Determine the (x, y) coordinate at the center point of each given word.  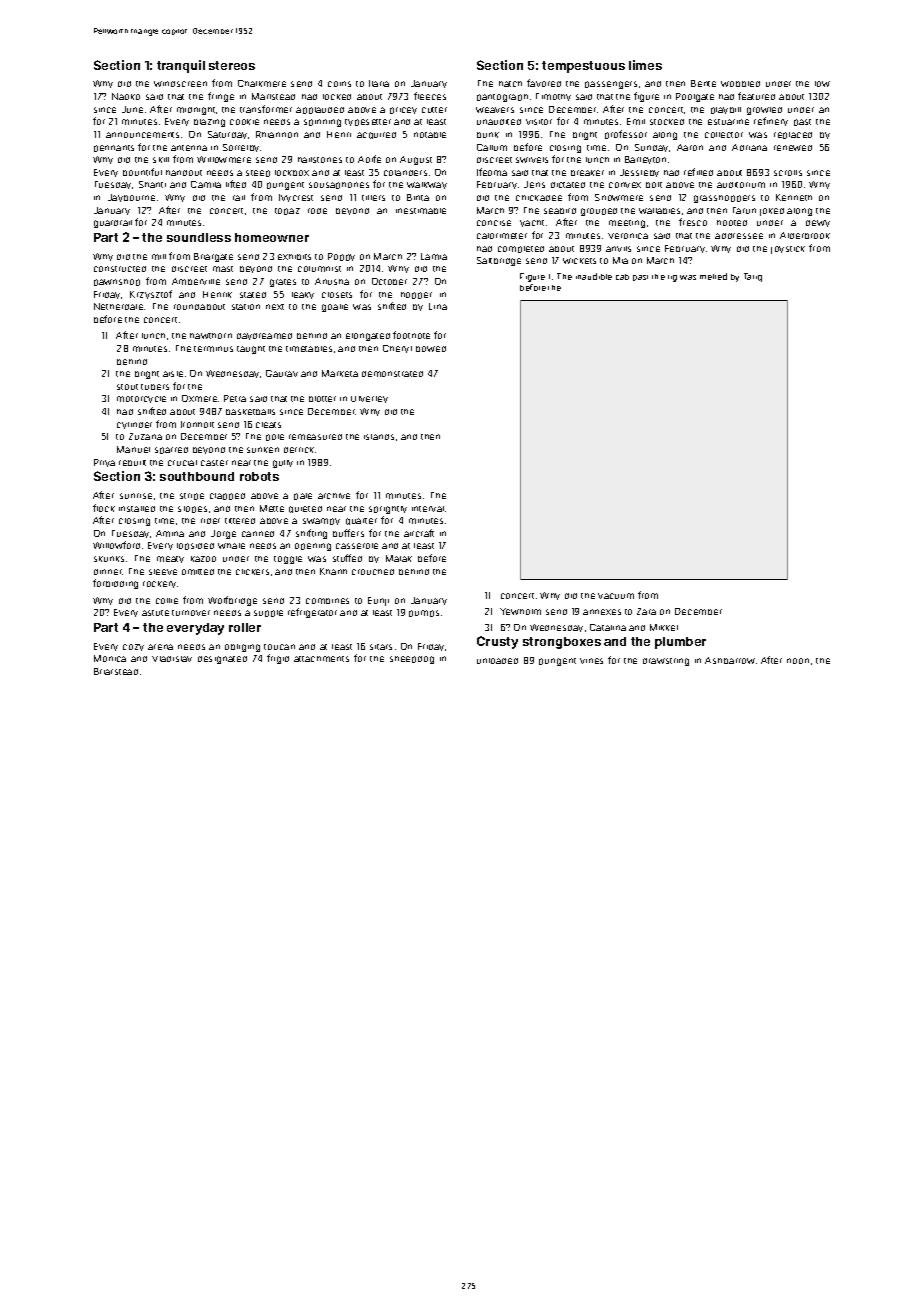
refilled (698, 172)
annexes (602, 612)
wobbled (740, 84)
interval (428, 509)
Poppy (341, 257)
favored (544, 83)
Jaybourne (131, 198)
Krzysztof (151, 294)
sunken (263, 450)
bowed (431, 349)
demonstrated (392, 374)
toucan (279, 647)
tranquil (181, 66)
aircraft (419, 533)
